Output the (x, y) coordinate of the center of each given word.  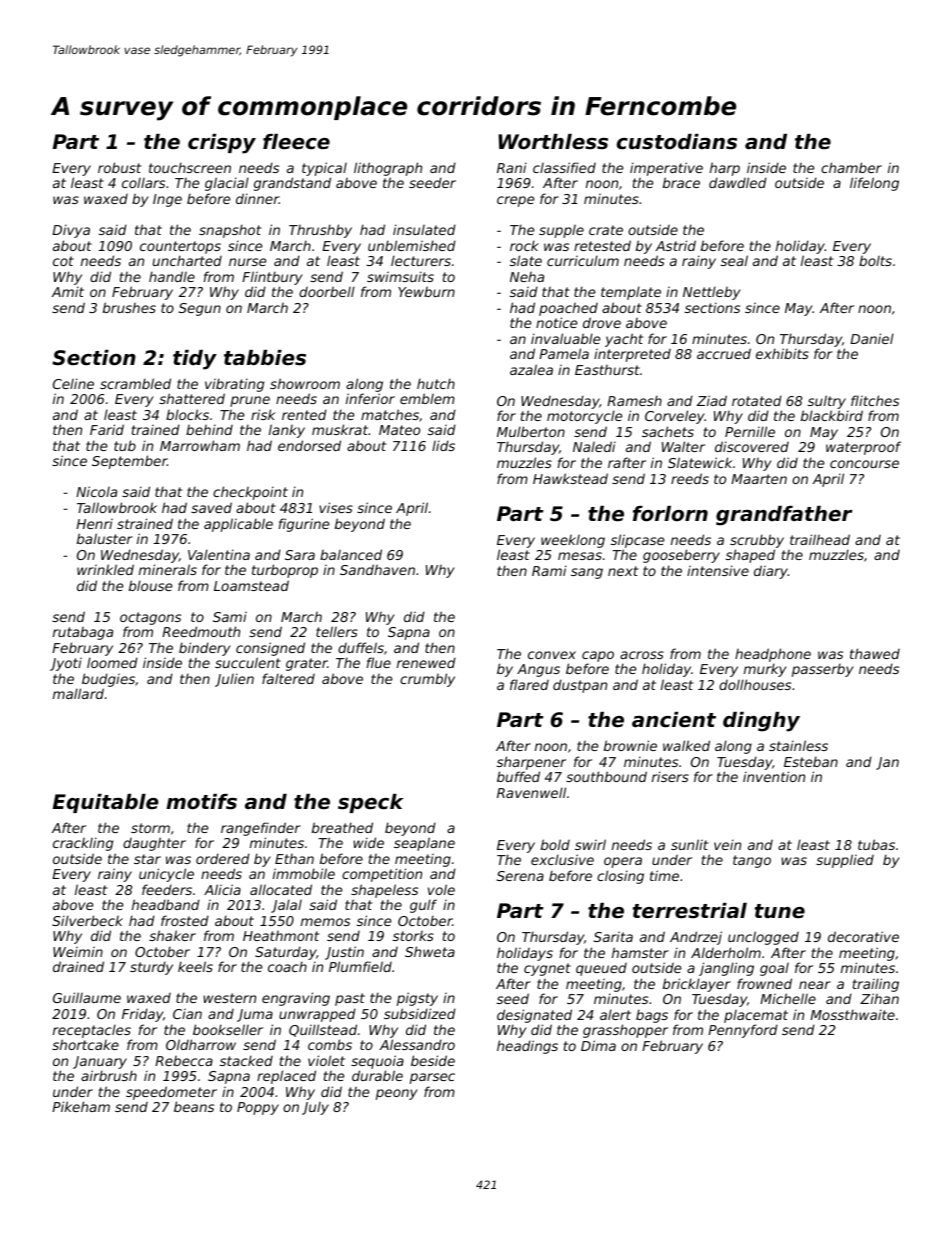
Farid (107, 429)
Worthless (553, 142)
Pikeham (81, 1106)
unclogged (763, 938)
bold (555, 844)
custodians (677, 142)
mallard (78, 693)
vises (336, 507)
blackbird (832, 415)
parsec (432, 1078)
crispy (222, 144)
